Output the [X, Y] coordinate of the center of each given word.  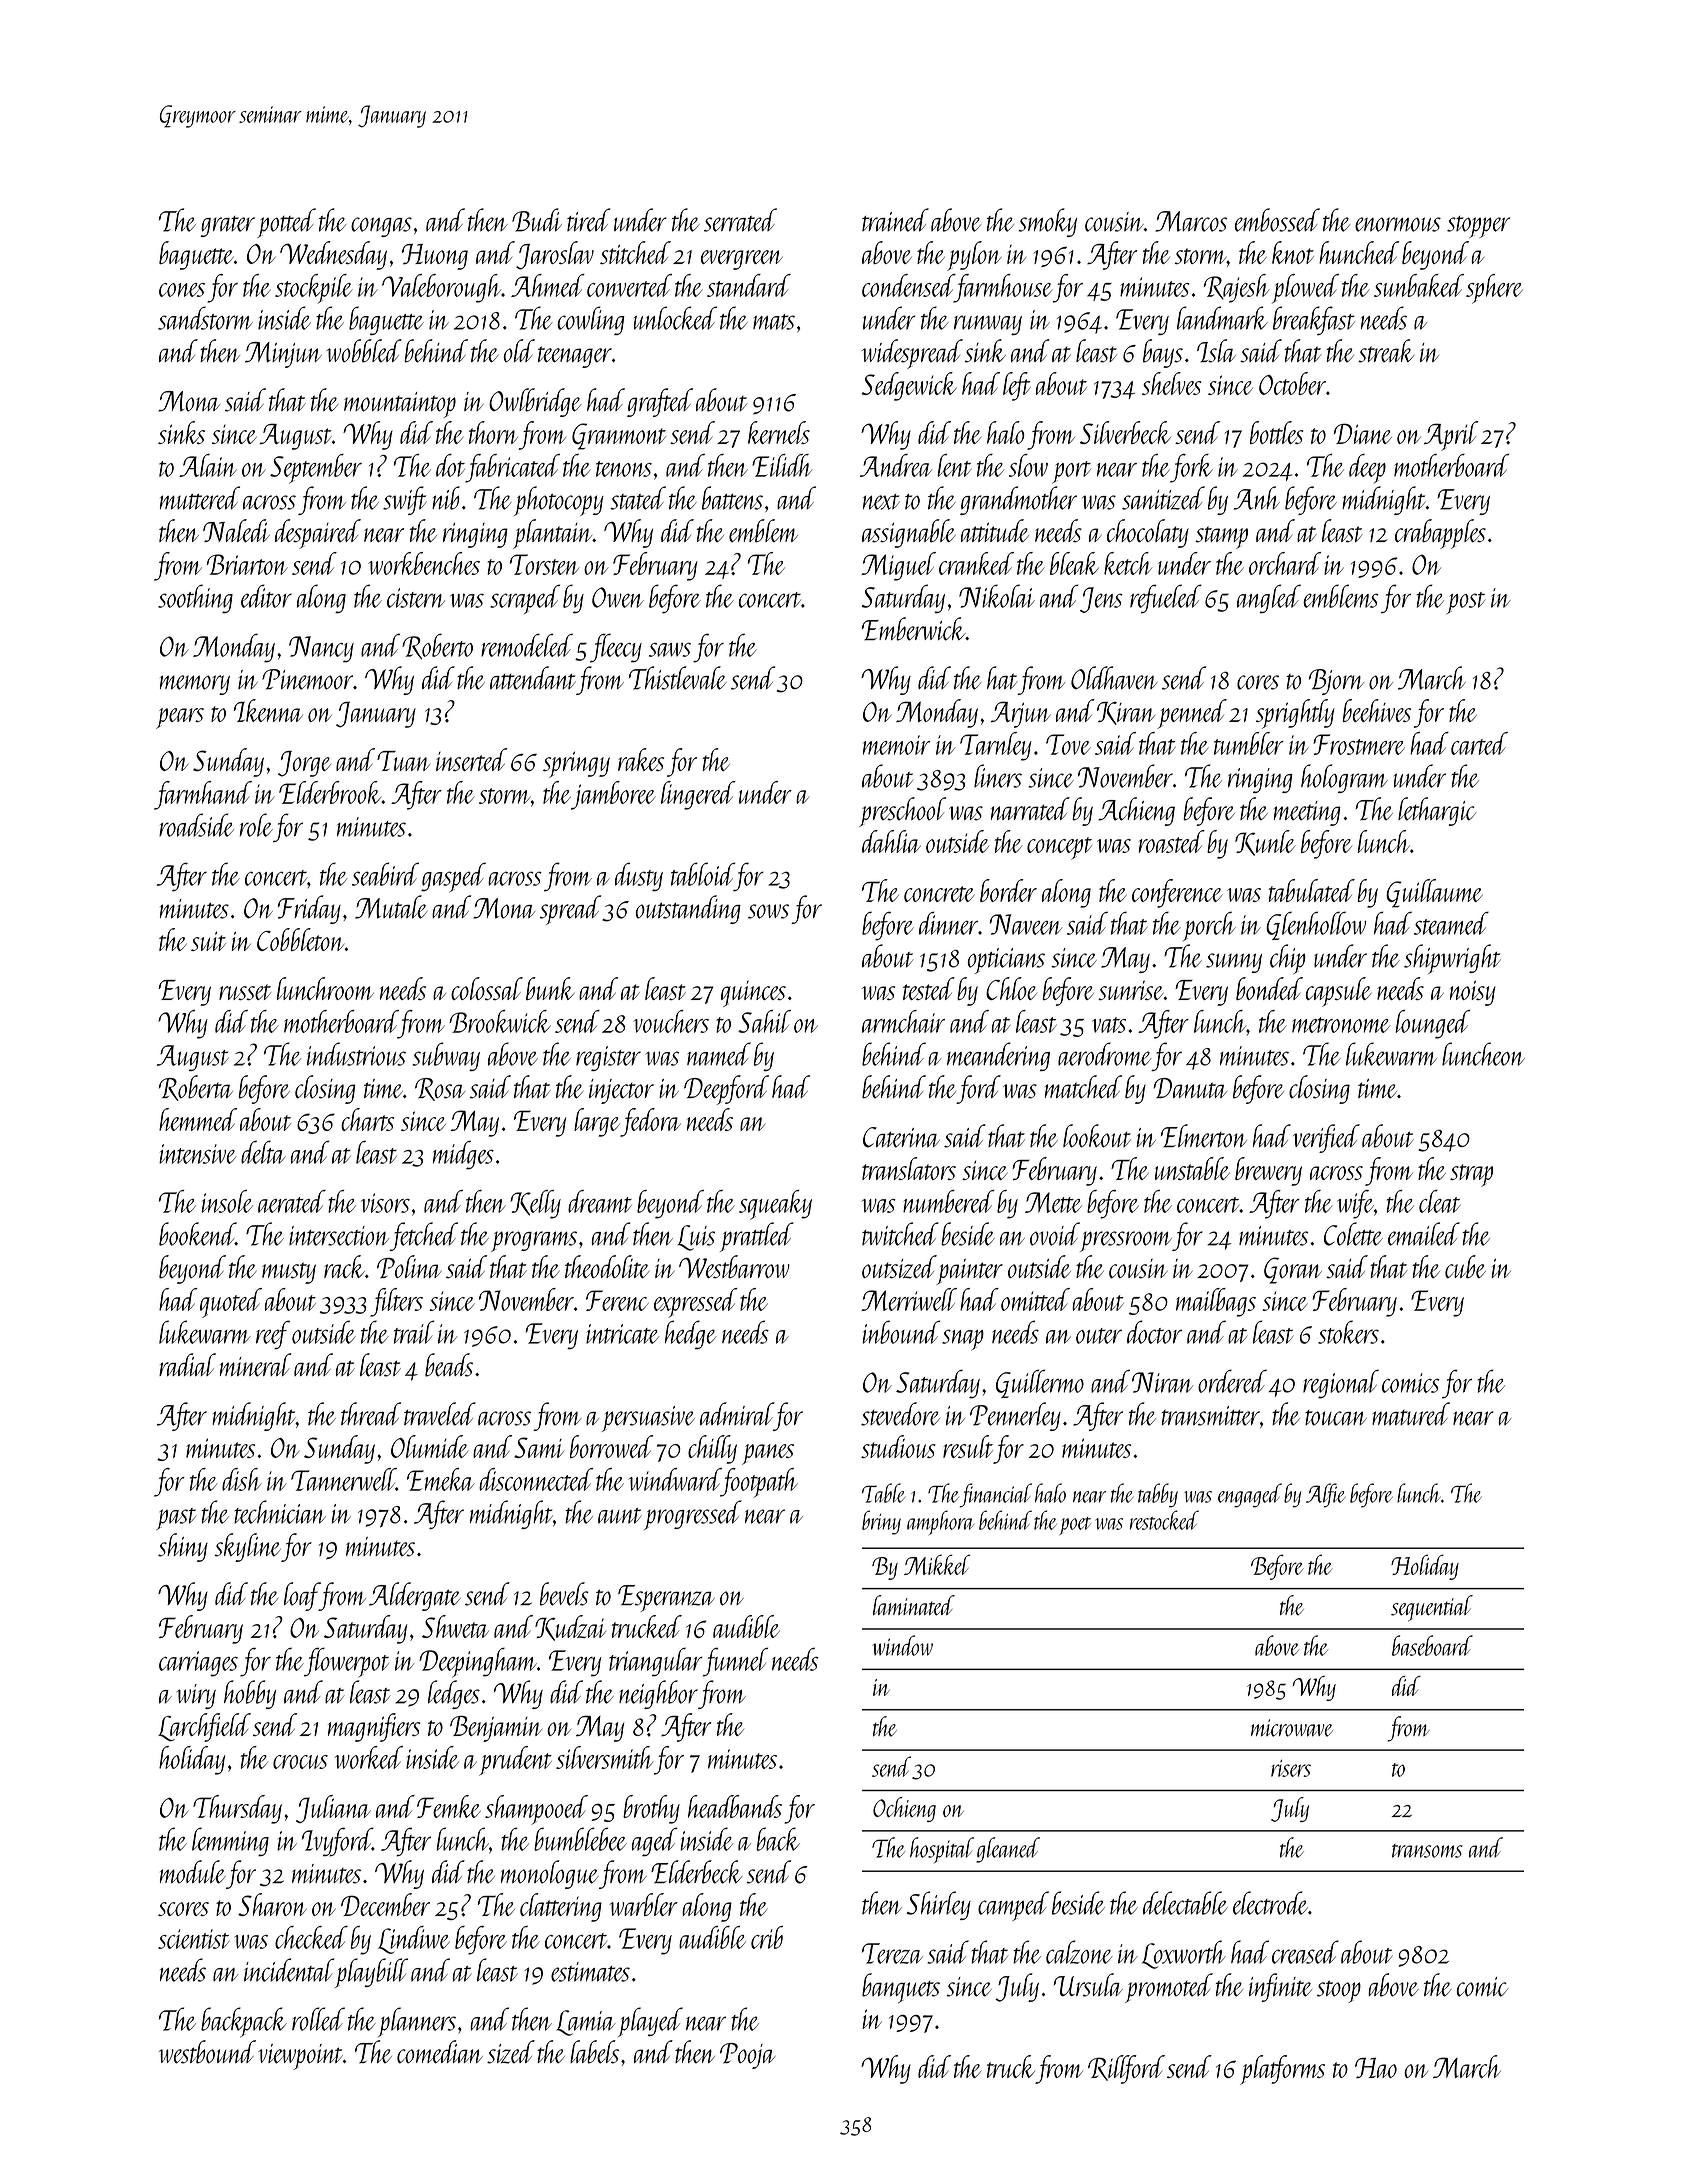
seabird [385, 874]
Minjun [283, 355]
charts [367, 1119]
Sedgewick [909, 386]
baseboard [1432, 1645]
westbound [207, 2052]
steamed [1451, 923]
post [1466, 603]
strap [1471, 1175]
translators [909, 1168]
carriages [198, 1664]
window [902, 1645]
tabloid [702, 874]
